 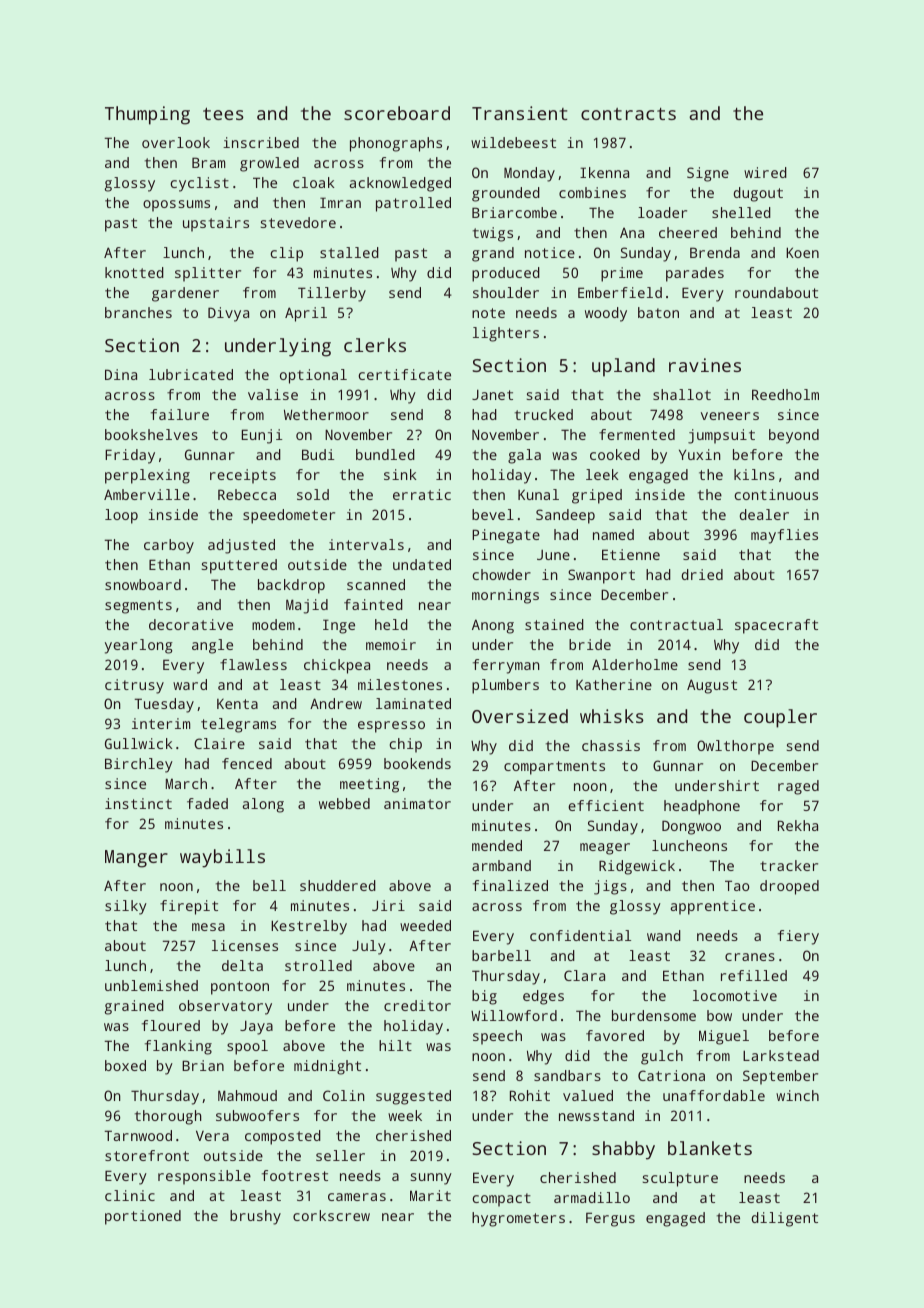 What do you see at coordinates (283, 1137) in the screenshot?
I see `composted` at bounding box center [283, 1137].
